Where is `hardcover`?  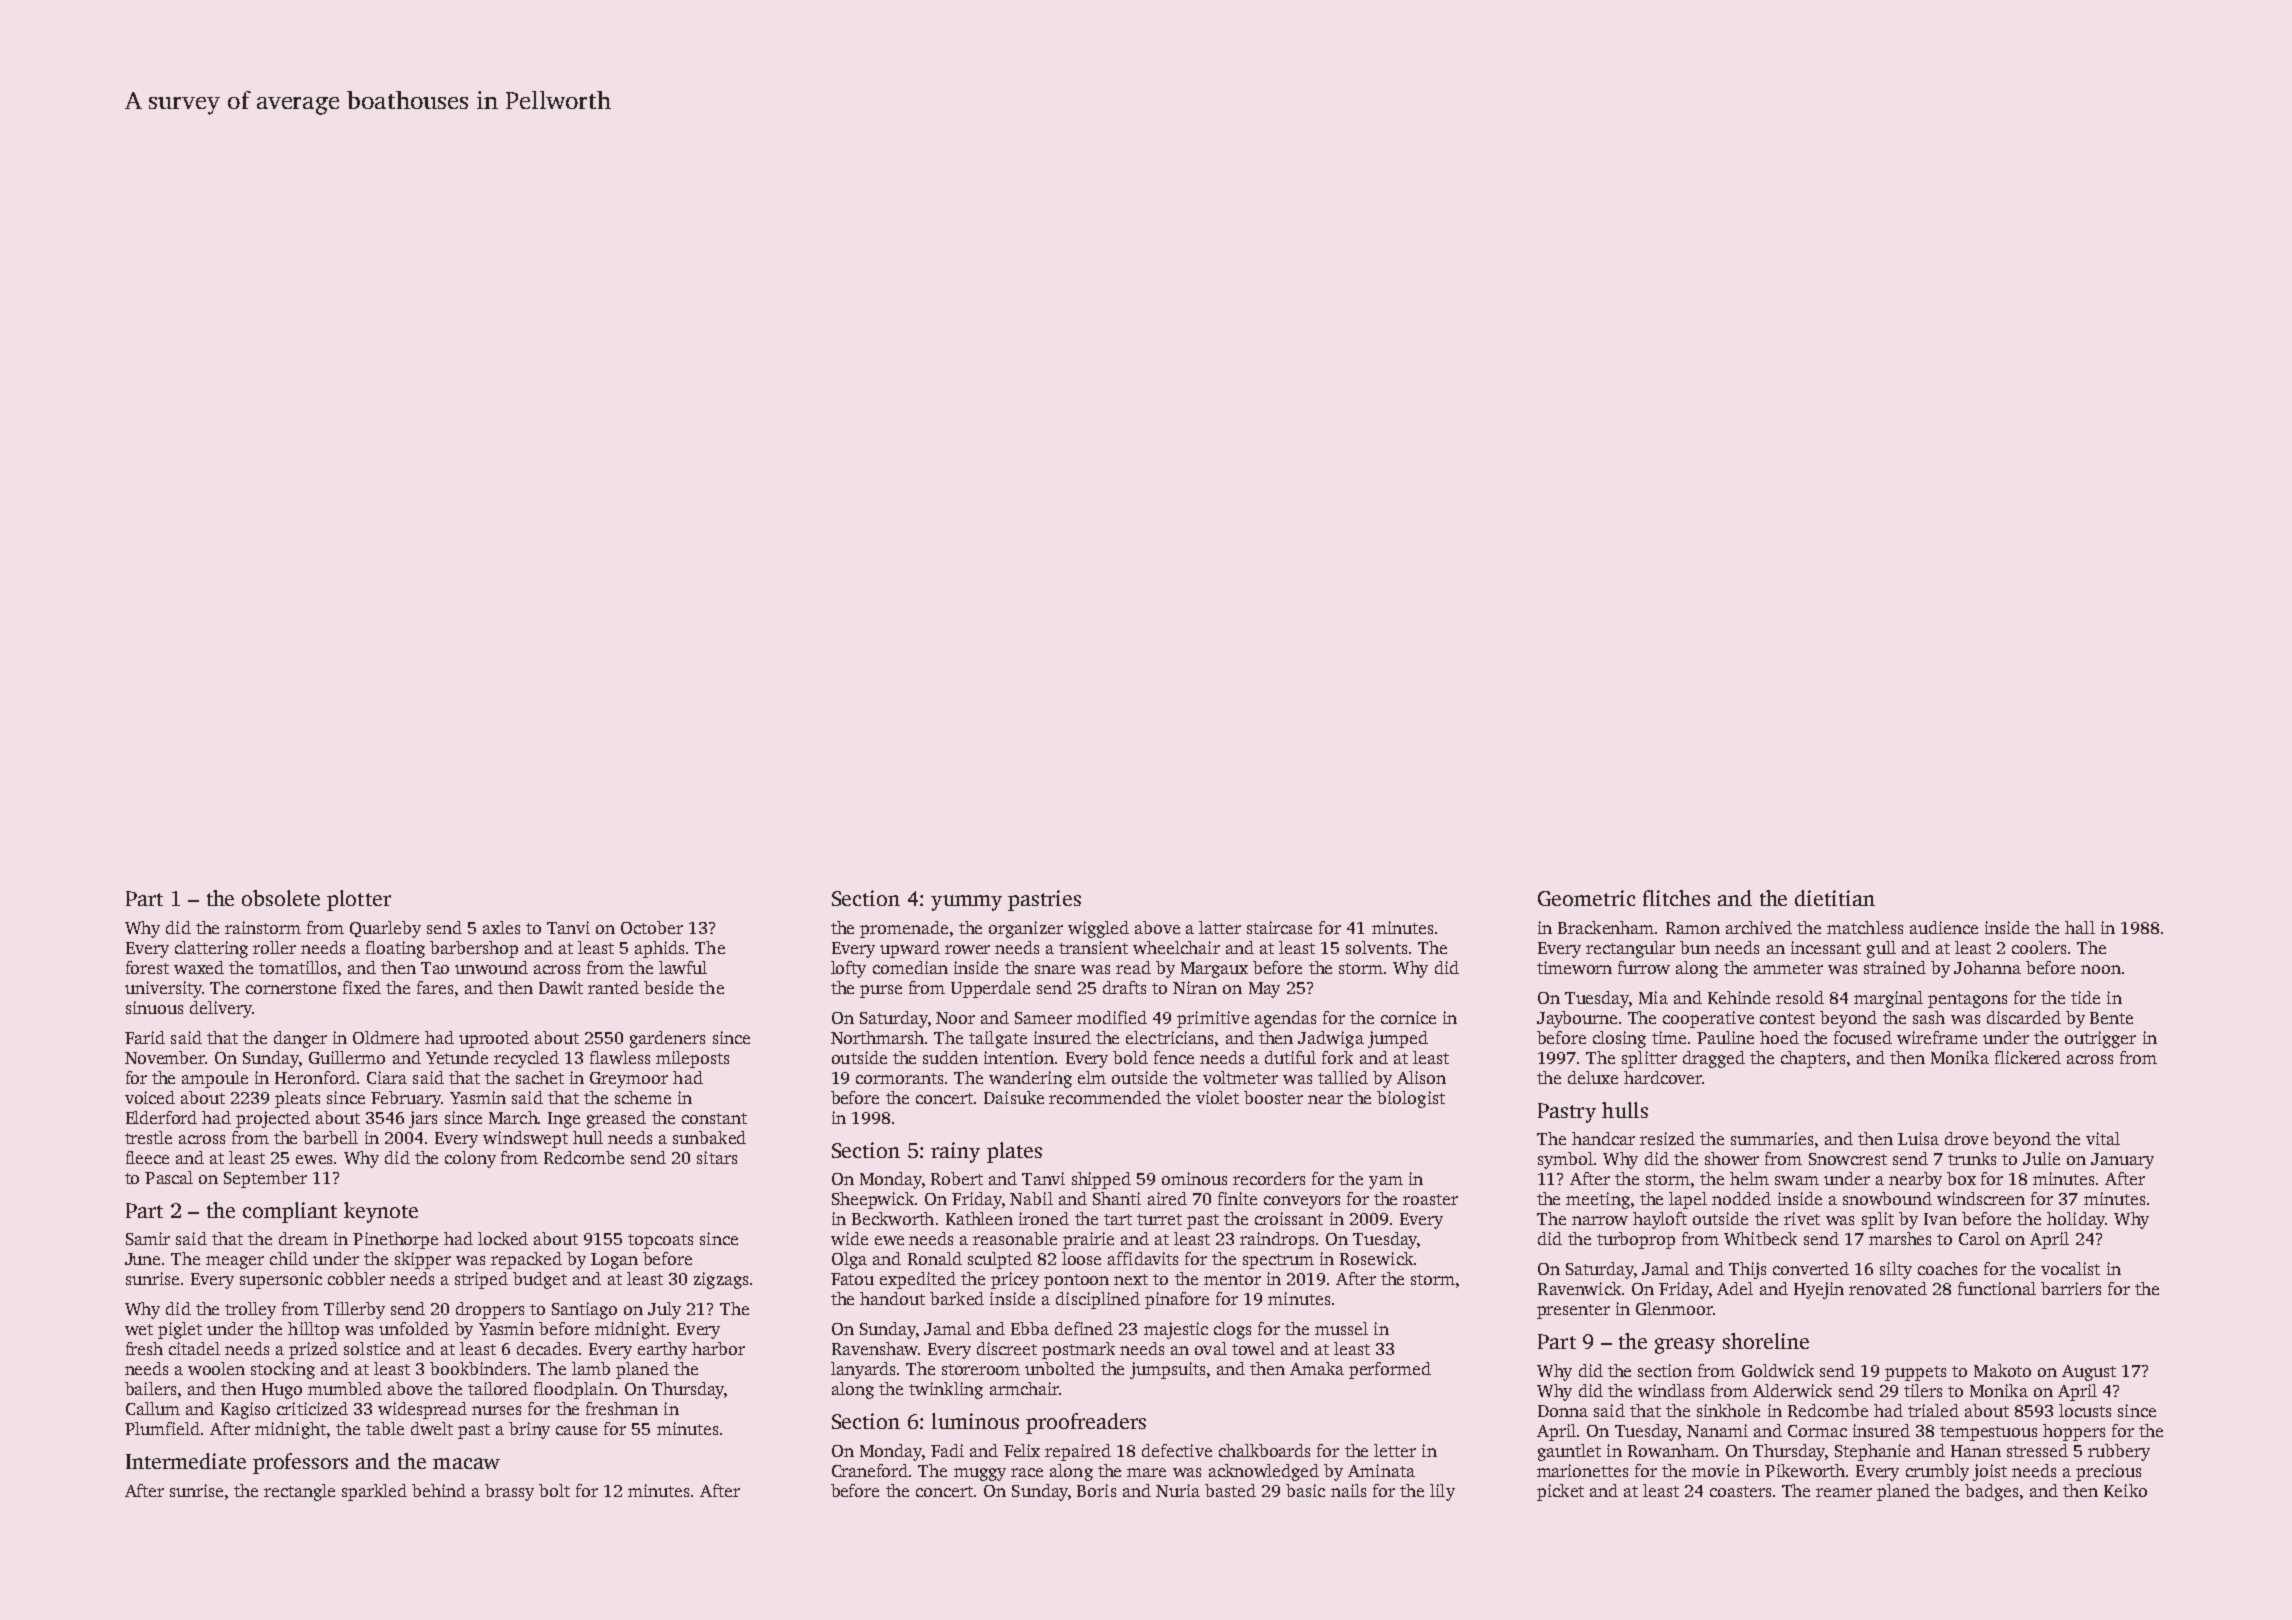
hardcover is located at coordinates (1663, 1077).
